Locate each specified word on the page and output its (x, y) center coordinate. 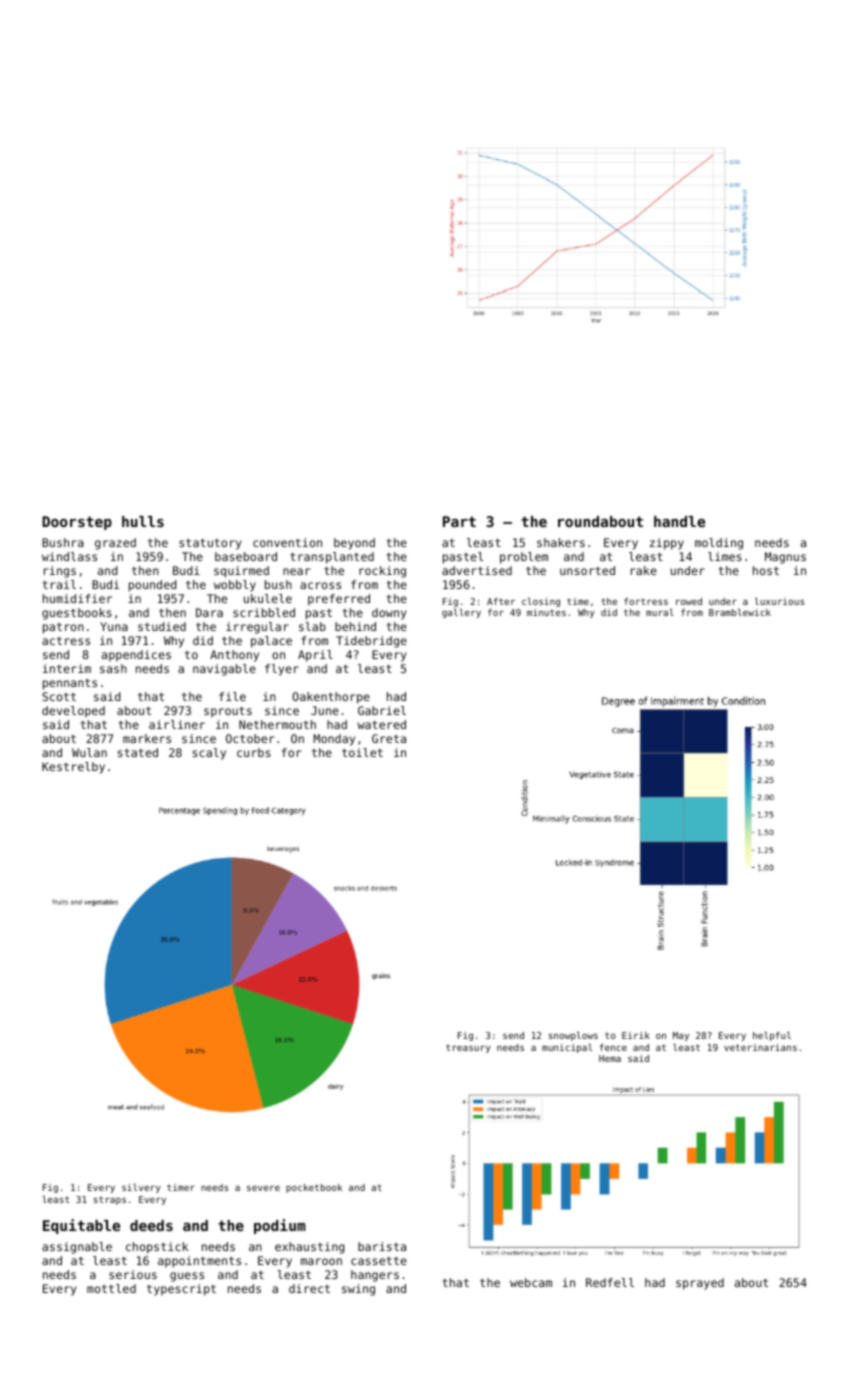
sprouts (228, 712)
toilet (362, 752)
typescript (181, 1290)
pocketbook (314, 1188)
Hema (610, 1058)
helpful (772, 1036)
